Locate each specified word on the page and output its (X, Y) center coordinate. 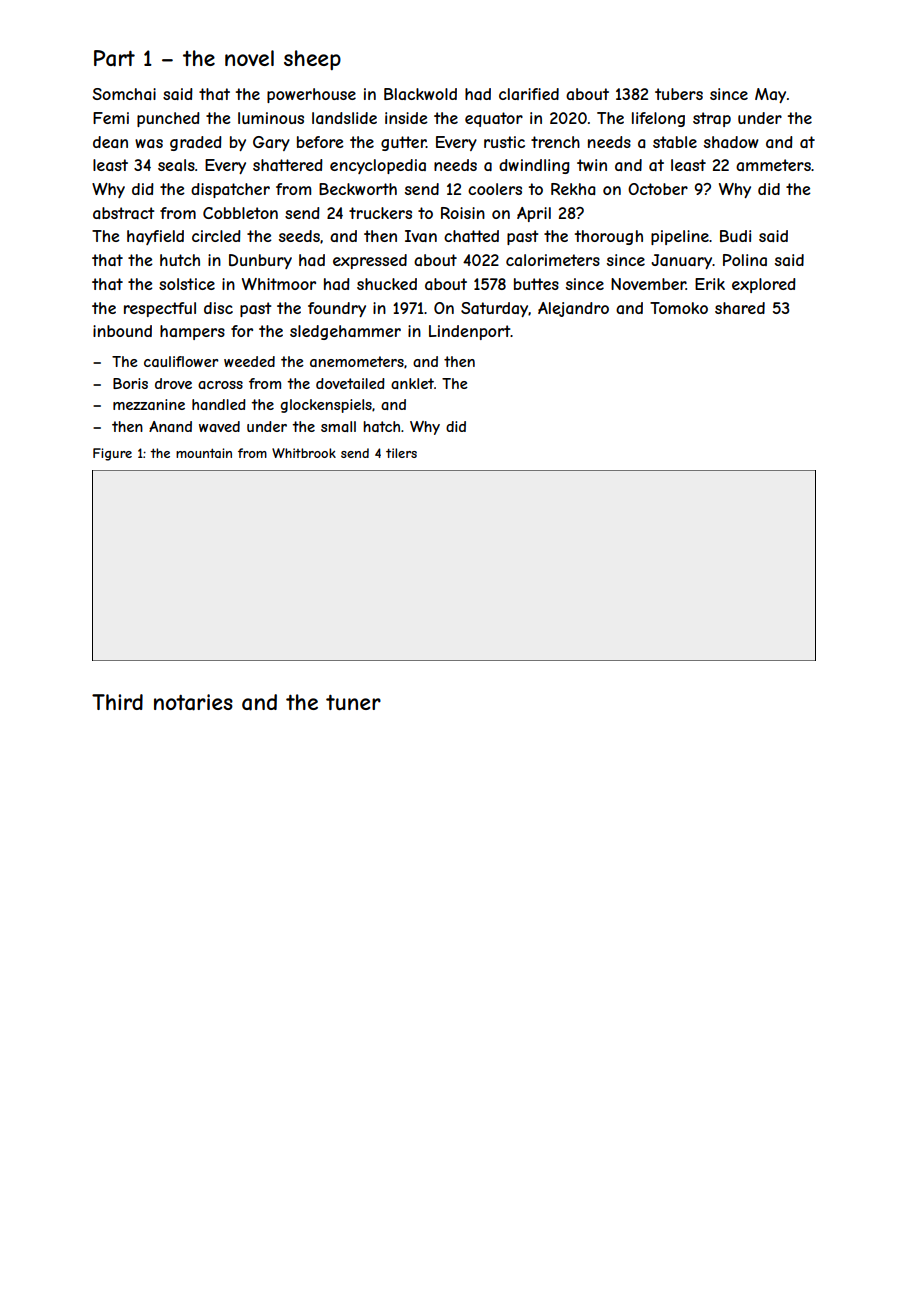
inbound (122, 331)
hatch (381, 426)
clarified (529, 94)
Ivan (421, 236)
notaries (193, 702)
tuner (353, 702)
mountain (204, 453)
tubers (679, 94)
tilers (401, 453)
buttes (536, 284)
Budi (735, 236)
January (682, 261)
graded (196, 143)
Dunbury (260, 261)
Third (117, 702)
